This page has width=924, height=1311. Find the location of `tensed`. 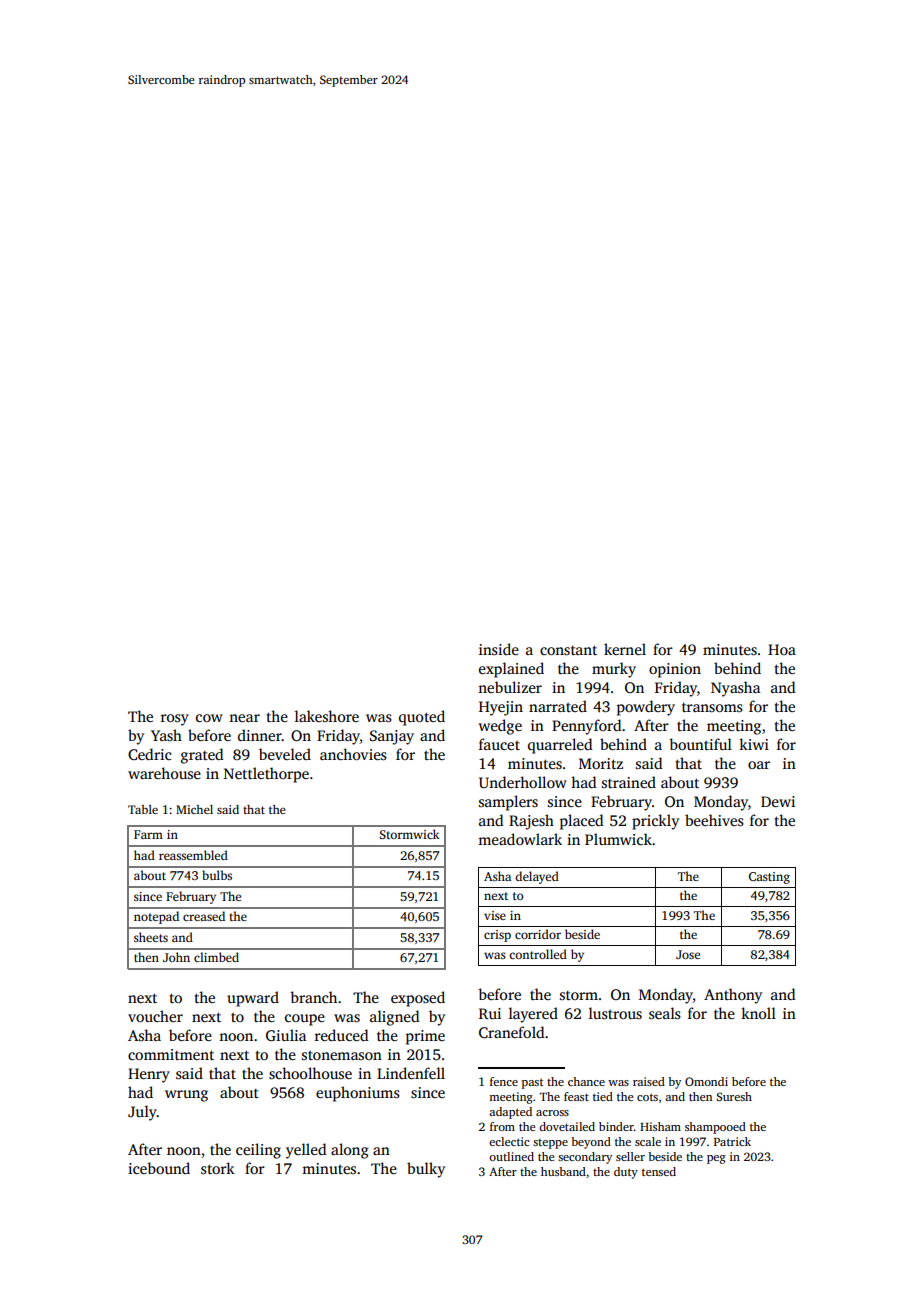

tensed is located at coordinates (659, 1171).
